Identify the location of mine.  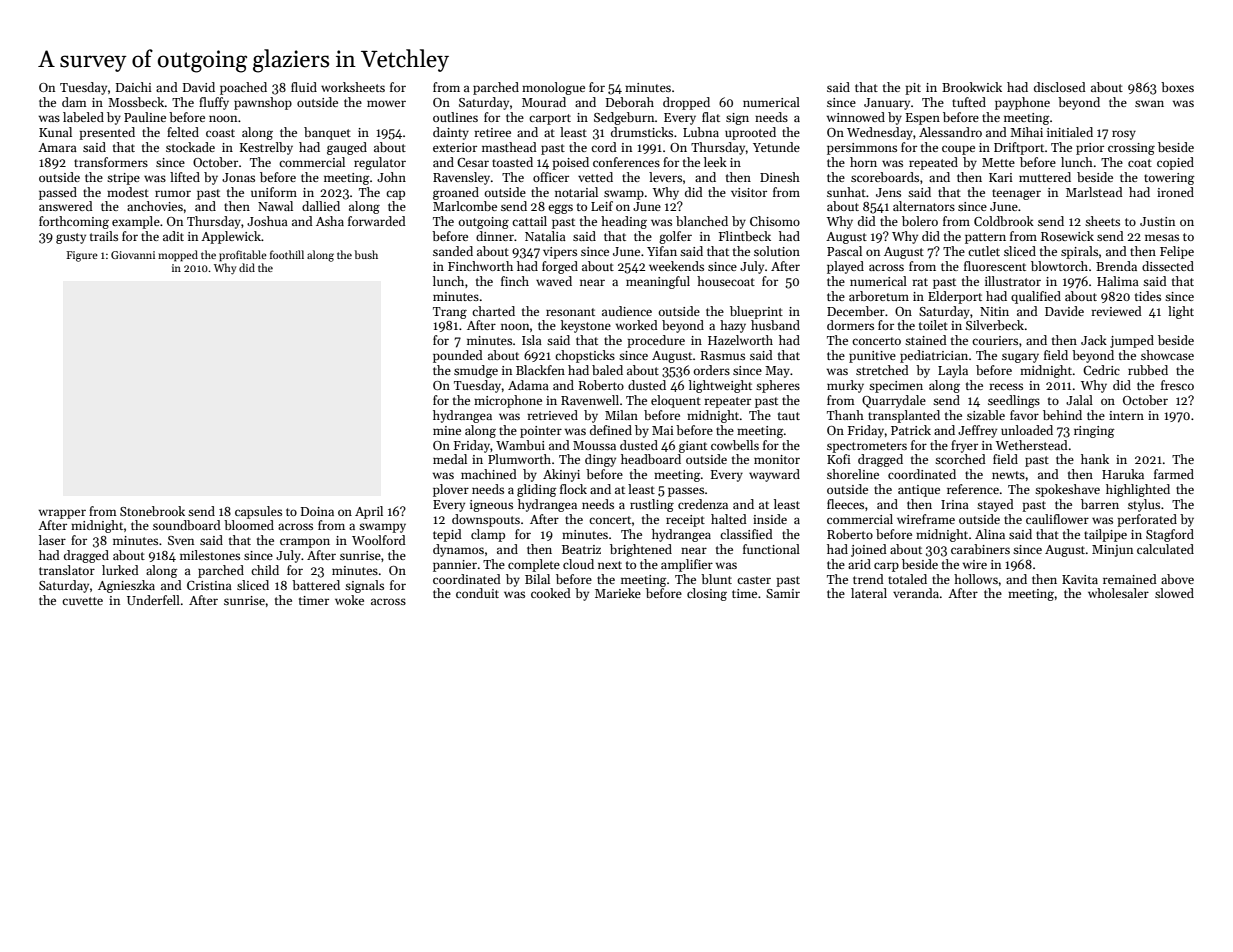
(447, 430).
